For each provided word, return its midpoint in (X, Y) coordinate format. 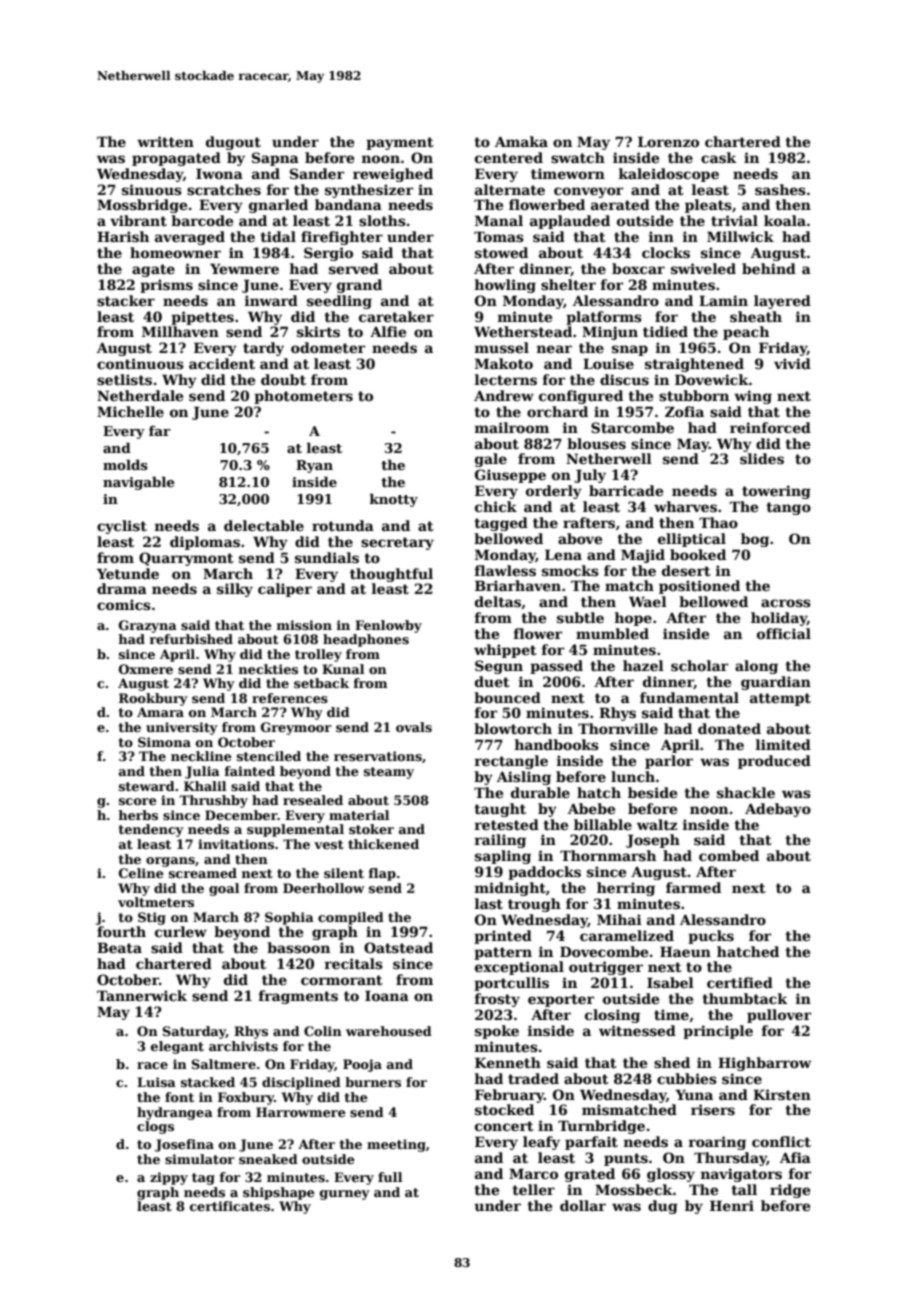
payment (400, 143)
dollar (583, 1205)
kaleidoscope (669, 175)
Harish (123, 236)
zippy (169, 1178)
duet (492, 681)
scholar (699, 665)
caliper (285, 590)
